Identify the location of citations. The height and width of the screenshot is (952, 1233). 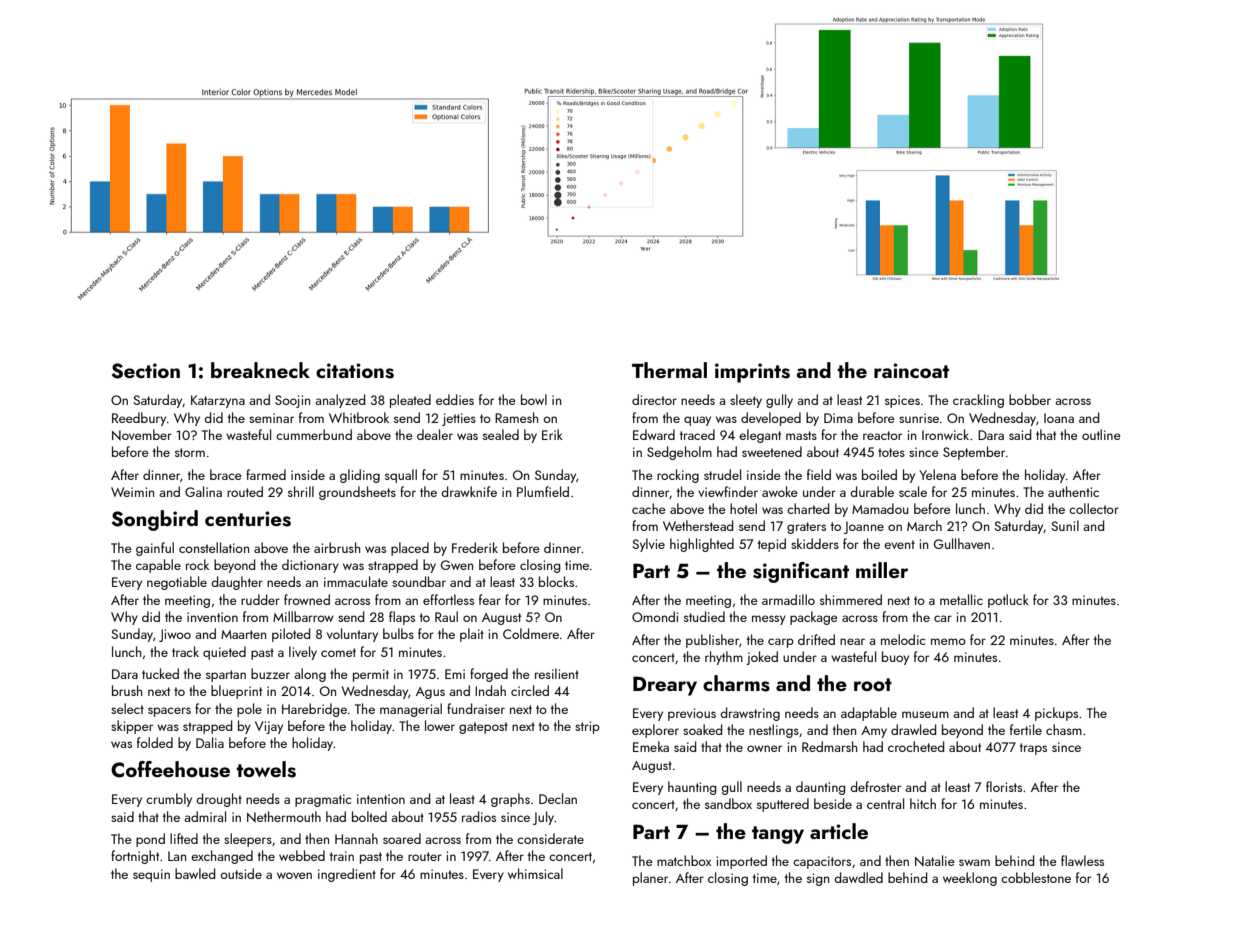
(355, 371).
